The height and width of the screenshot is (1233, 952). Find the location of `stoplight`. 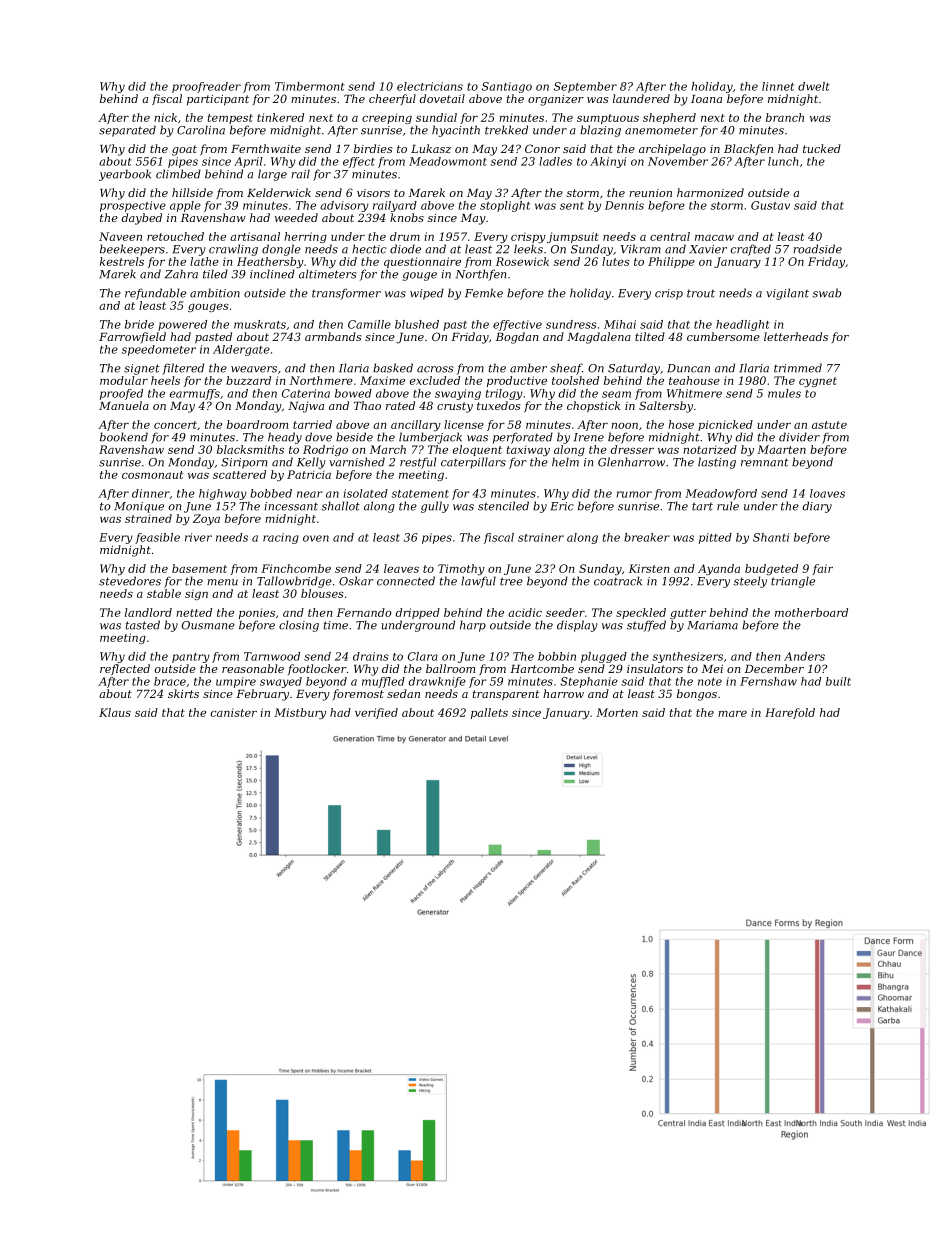

stoplight is located at coordinates (505, 206).
